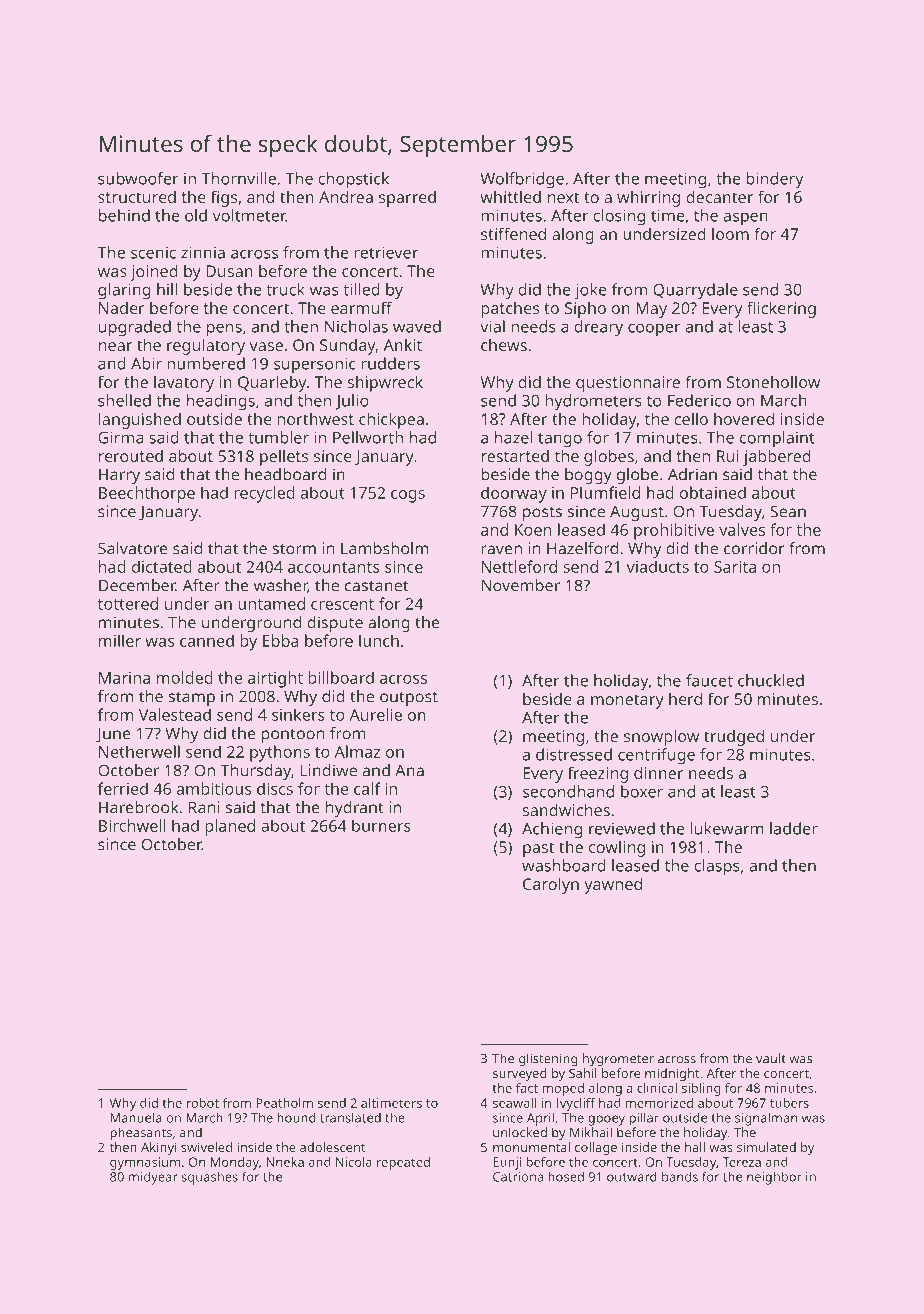 The image size is (924, 1314). What do you see at coordinates (522, 180) in the screenshot?
I see `Wolfbridge` at bounding box center [522, 180].
